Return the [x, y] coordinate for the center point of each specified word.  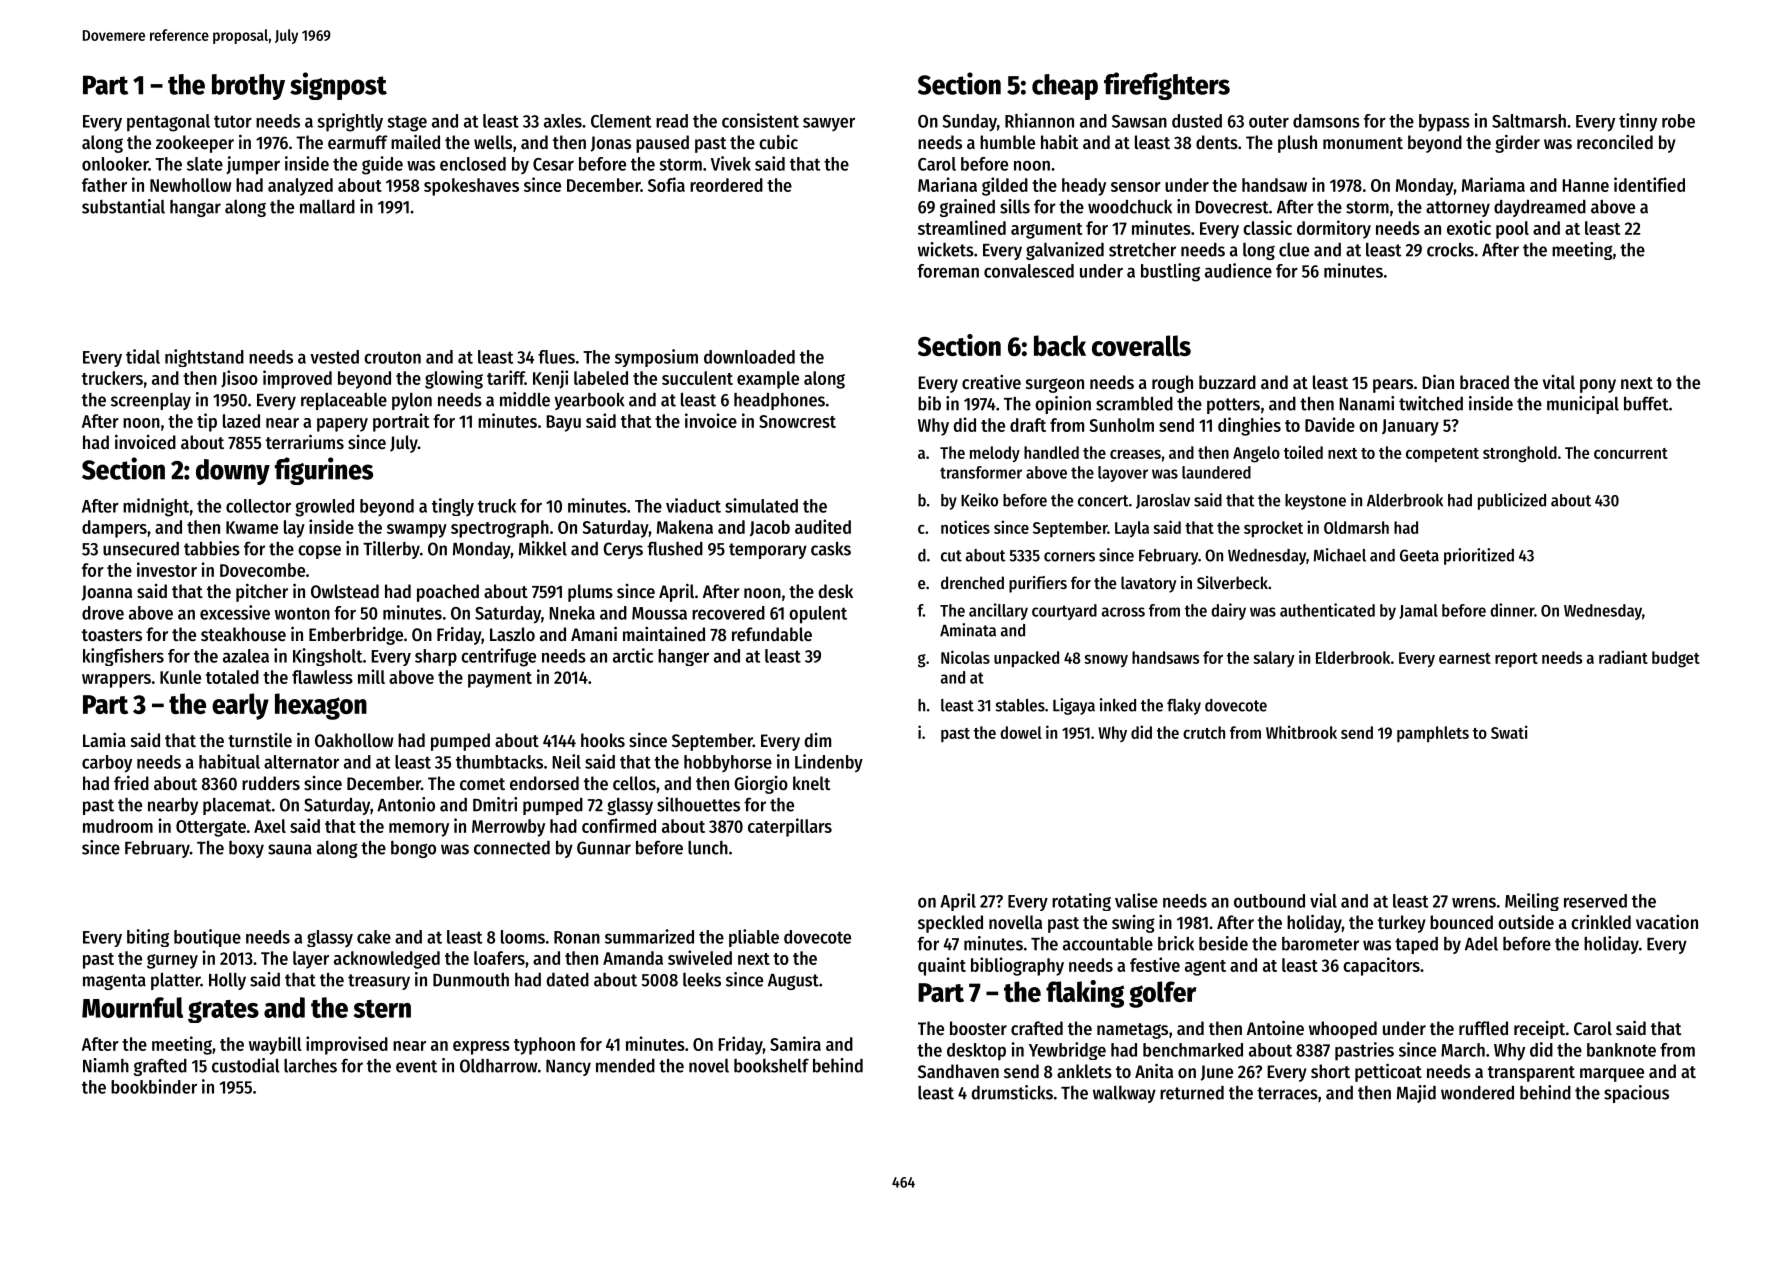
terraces [1287, 1093]
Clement [621, 121]
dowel [1021, 732]
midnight [156, 507]
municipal [1583, 405]
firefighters [1167, 86]
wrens [1474, 902]
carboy [107, 764]
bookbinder [154, 1086]
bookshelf [771, 1065]
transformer [981, 472]
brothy [248, 87]
